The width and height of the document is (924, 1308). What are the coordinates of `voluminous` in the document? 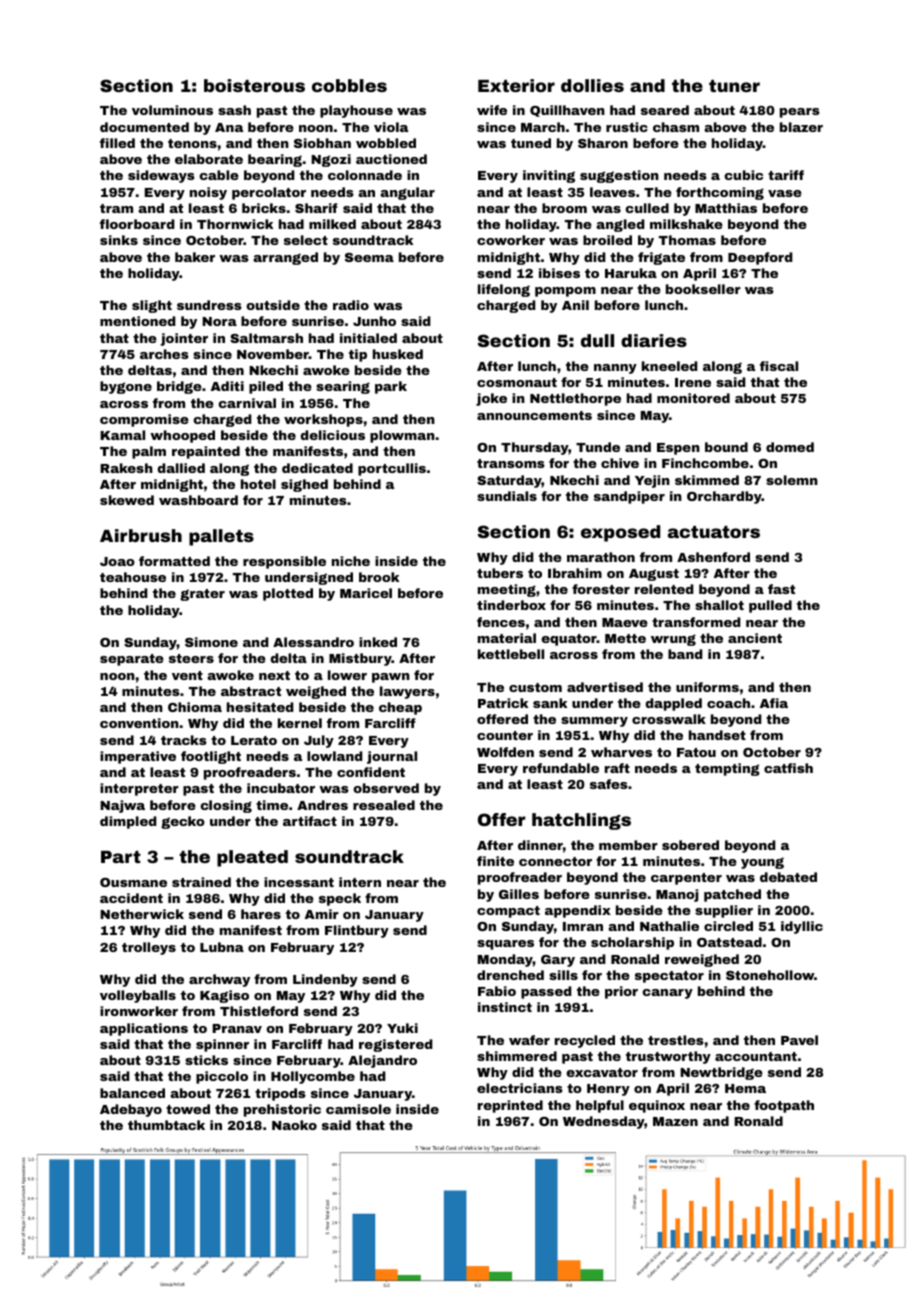 It's located at (172, 110).
